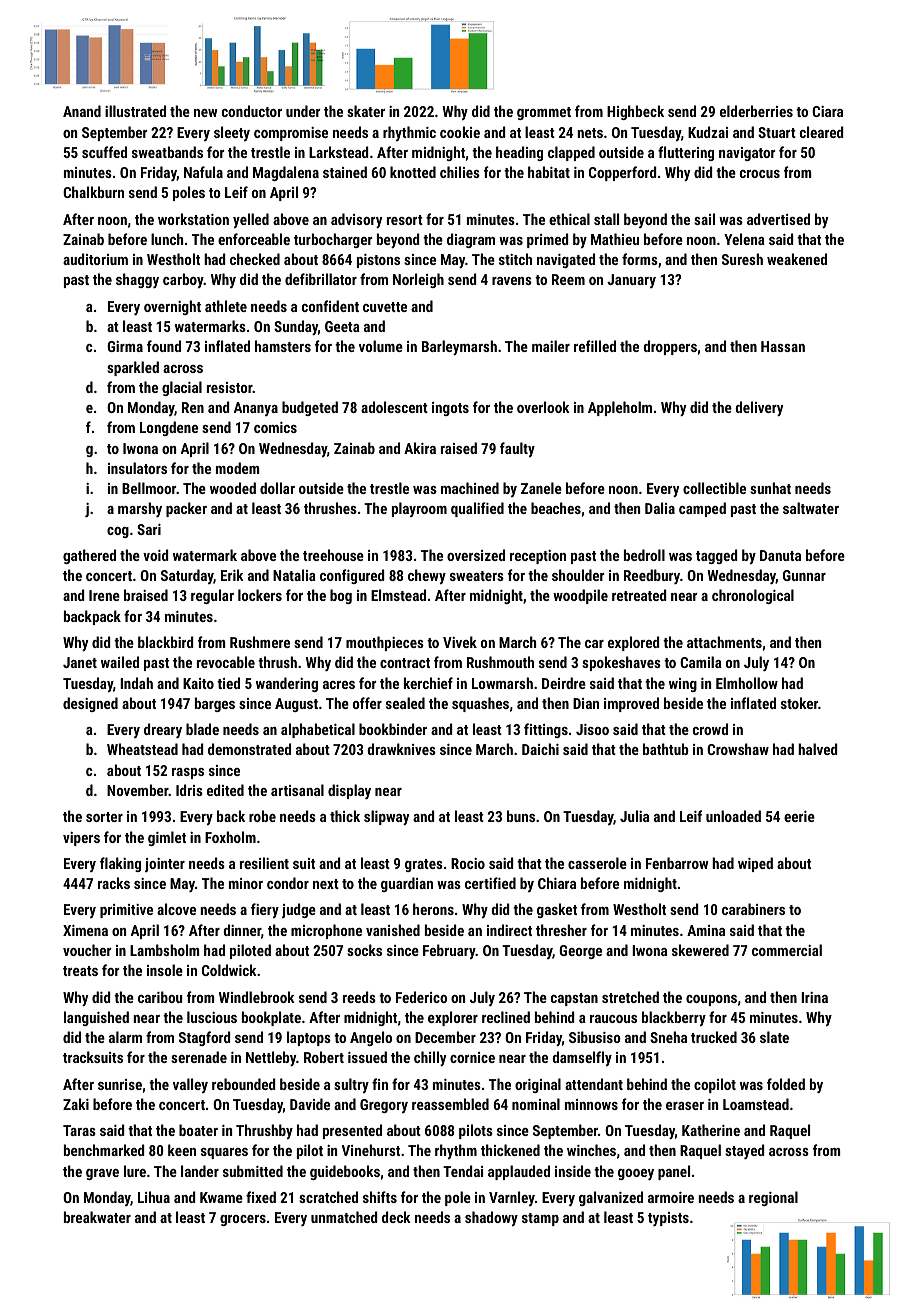  What do you see at coordinates (460, 132) in the screenshot?
I see `cookie` at bounding box center [460, 132].
